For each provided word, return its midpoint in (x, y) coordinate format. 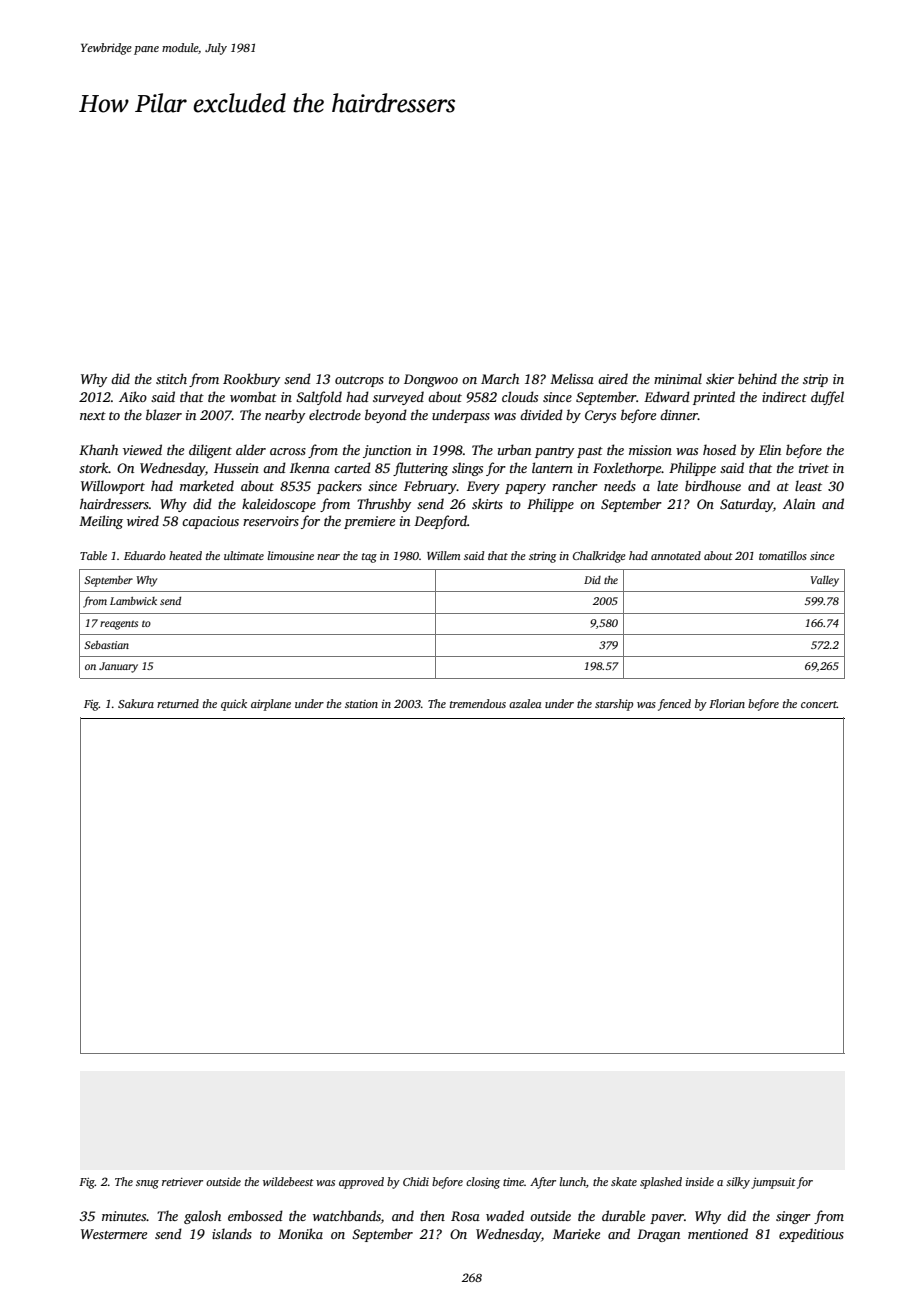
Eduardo (145, 555)
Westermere (114, 1234)
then (432, 1215)
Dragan (658, 1235)
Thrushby (384, 505)
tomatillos (783, 555)
